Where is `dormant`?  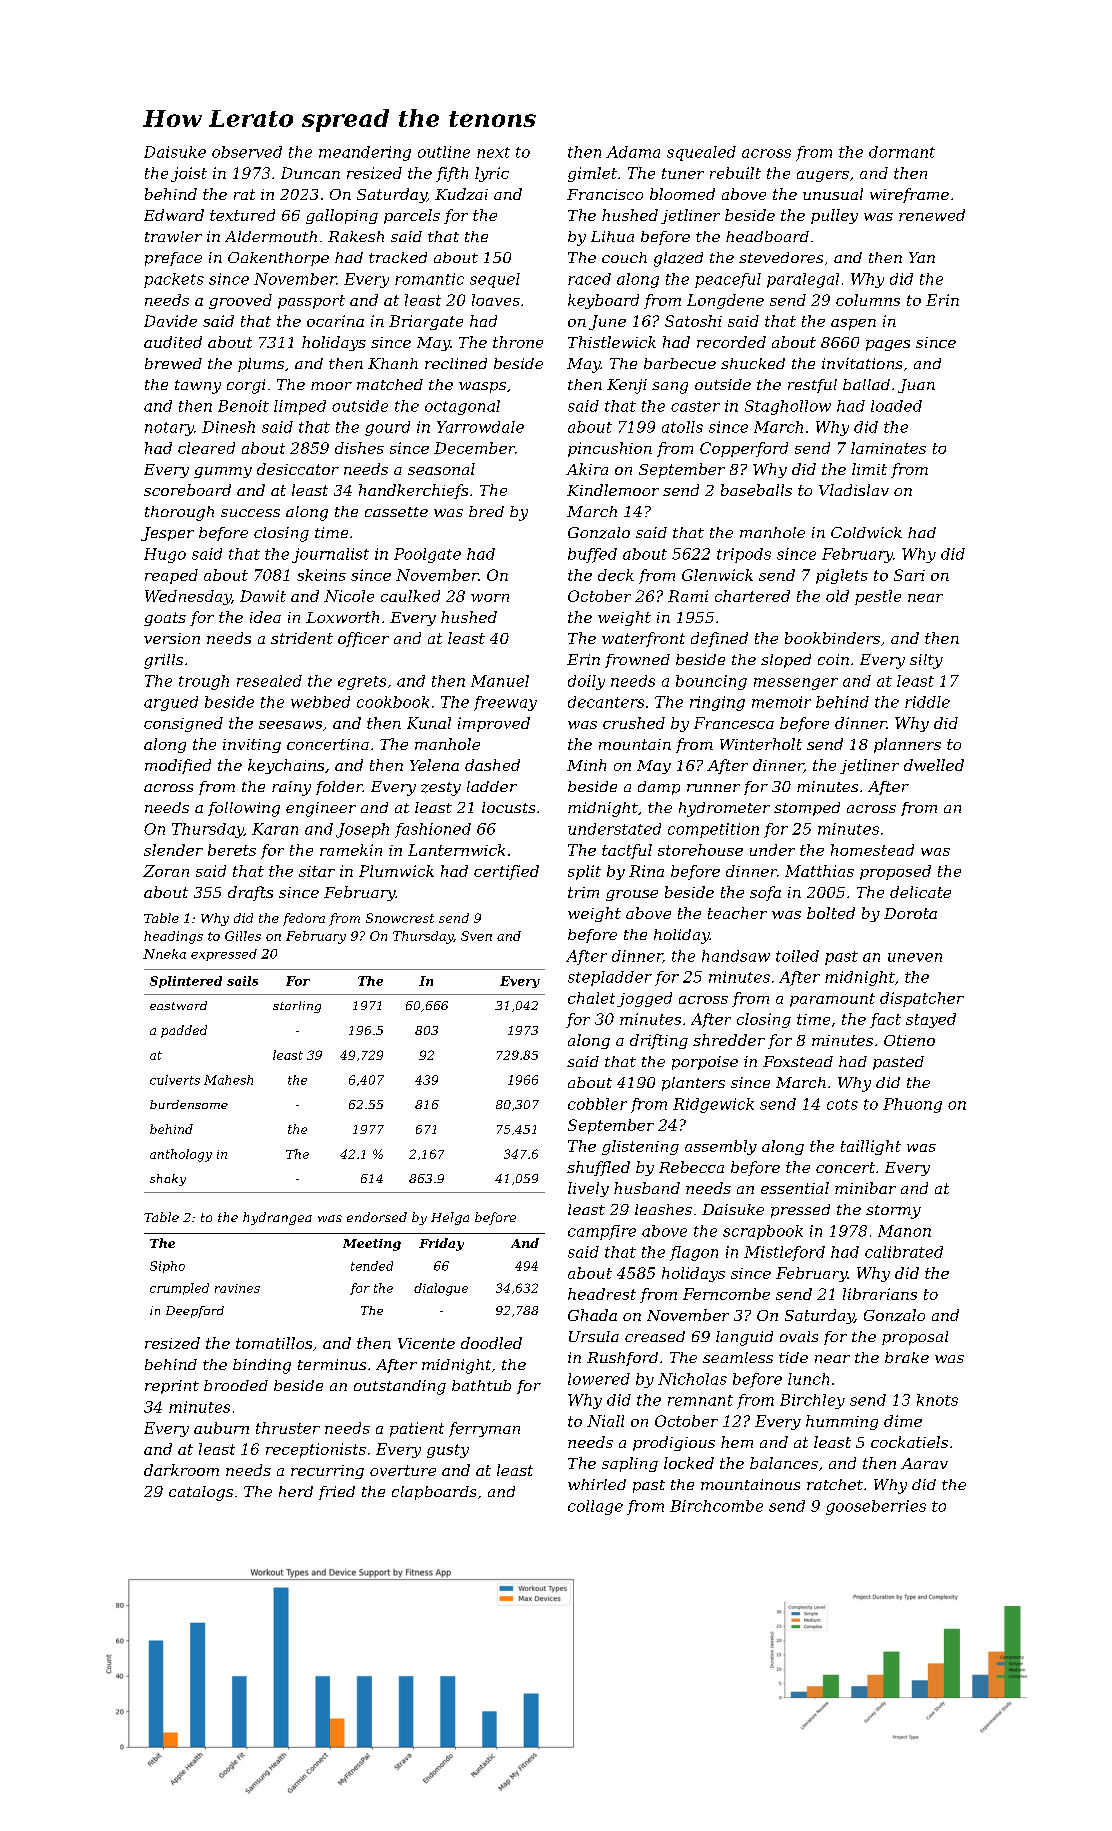
dormant is located at coordinates (902, 152).
